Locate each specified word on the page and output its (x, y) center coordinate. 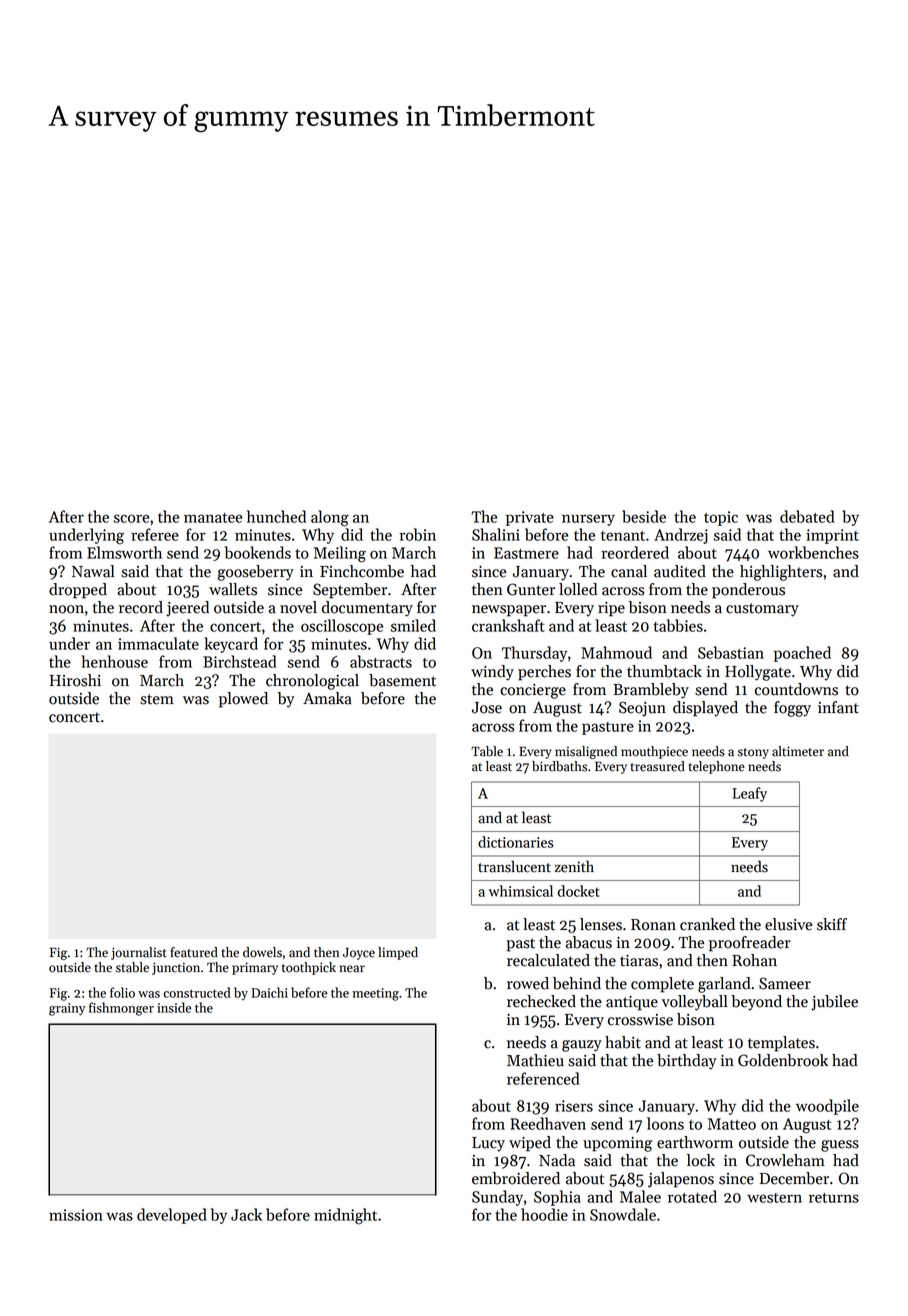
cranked (707, 924)
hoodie (544, 1214)
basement (402, 680)
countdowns (796, 689)
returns (834, 1198)
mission (76, 1215)
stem (157, 699)
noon (66, 609)
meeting (375, 994)
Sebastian (731, 652)
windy (492, 673)
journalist (139, 953)
